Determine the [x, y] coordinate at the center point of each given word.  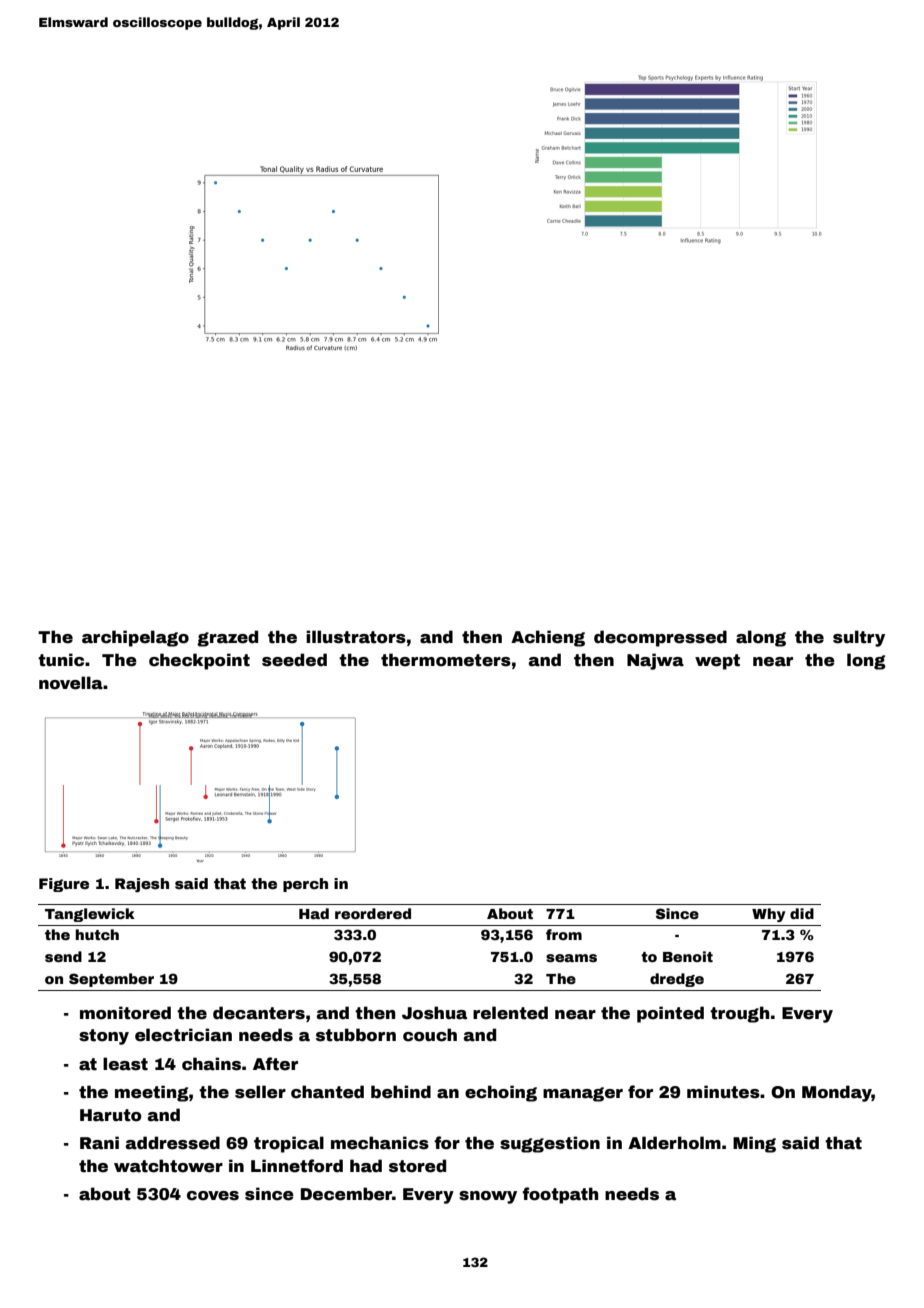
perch [305, 885]
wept [717, 662]
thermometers [446, 660]
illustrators [356, 637]
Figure [64, 885]
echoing [501, 1093]
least [125, 1064]
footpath [560, 1195]
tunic [61, 660]
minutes [723, 1092]
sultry [859, 638]
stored [417, 1166]
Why [768, 915]
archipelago [135, 638]
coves [213, 1196]
